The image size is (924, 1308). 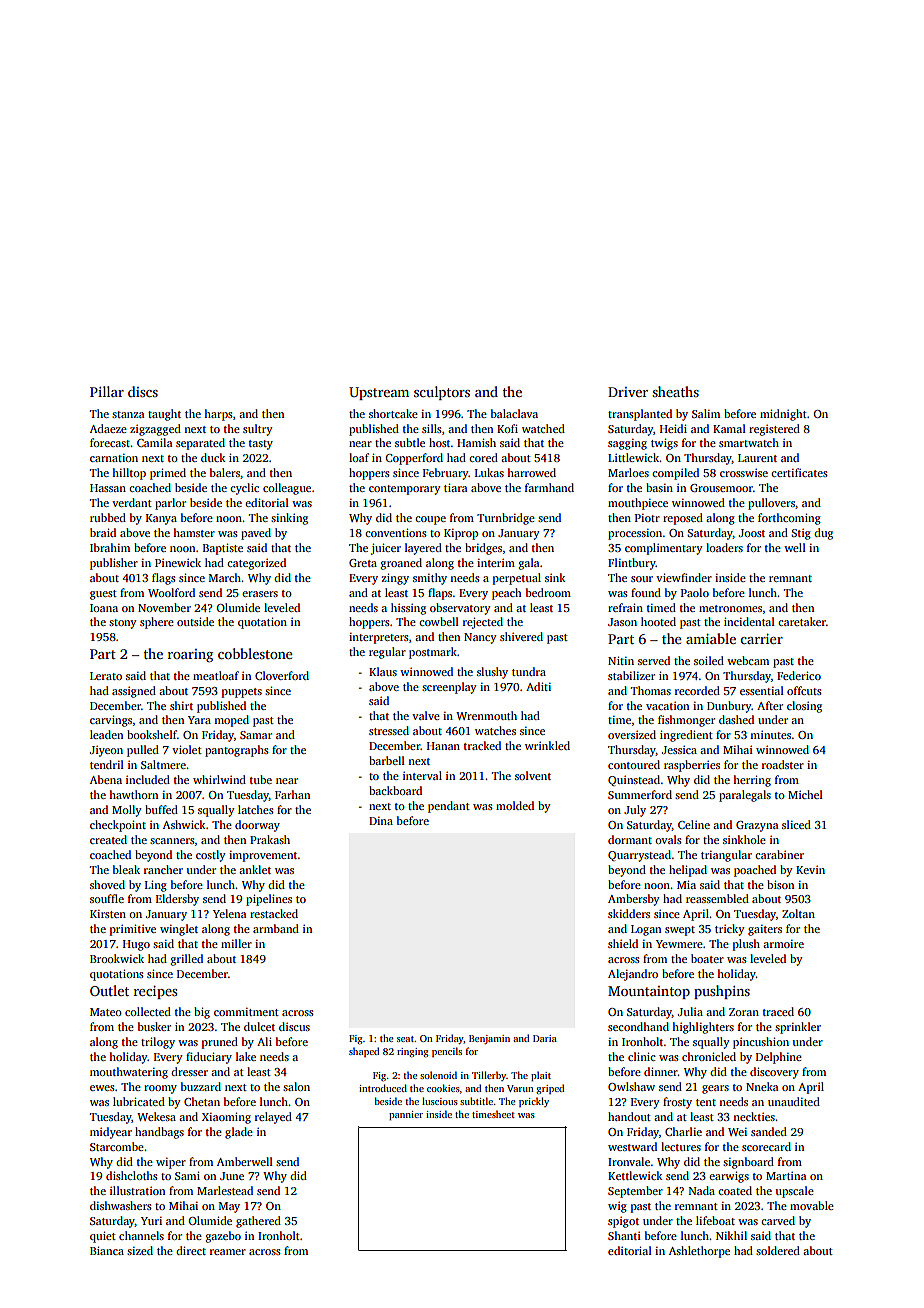 I want to click on cowbell, so click(x=439, y=621).
